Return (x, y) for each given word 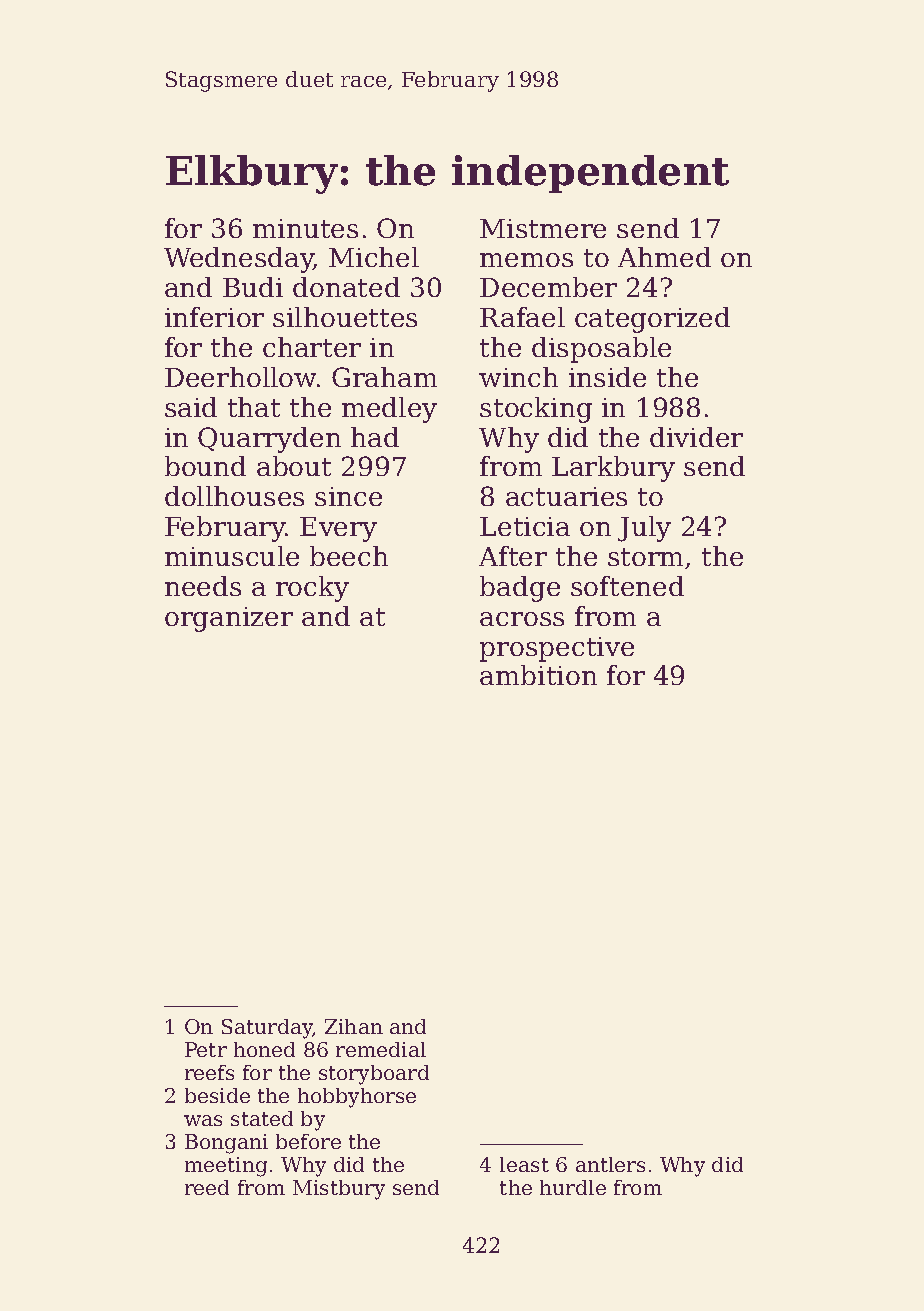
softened (627, 586)
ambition (538, 675)
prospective (557, 649)
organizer (229, 619)
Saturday (267, 1029)
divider (696, 437)
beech (349, 556)
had (375, 437)
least (524, 1164)
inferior (214, 317)
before (308, 1141)
